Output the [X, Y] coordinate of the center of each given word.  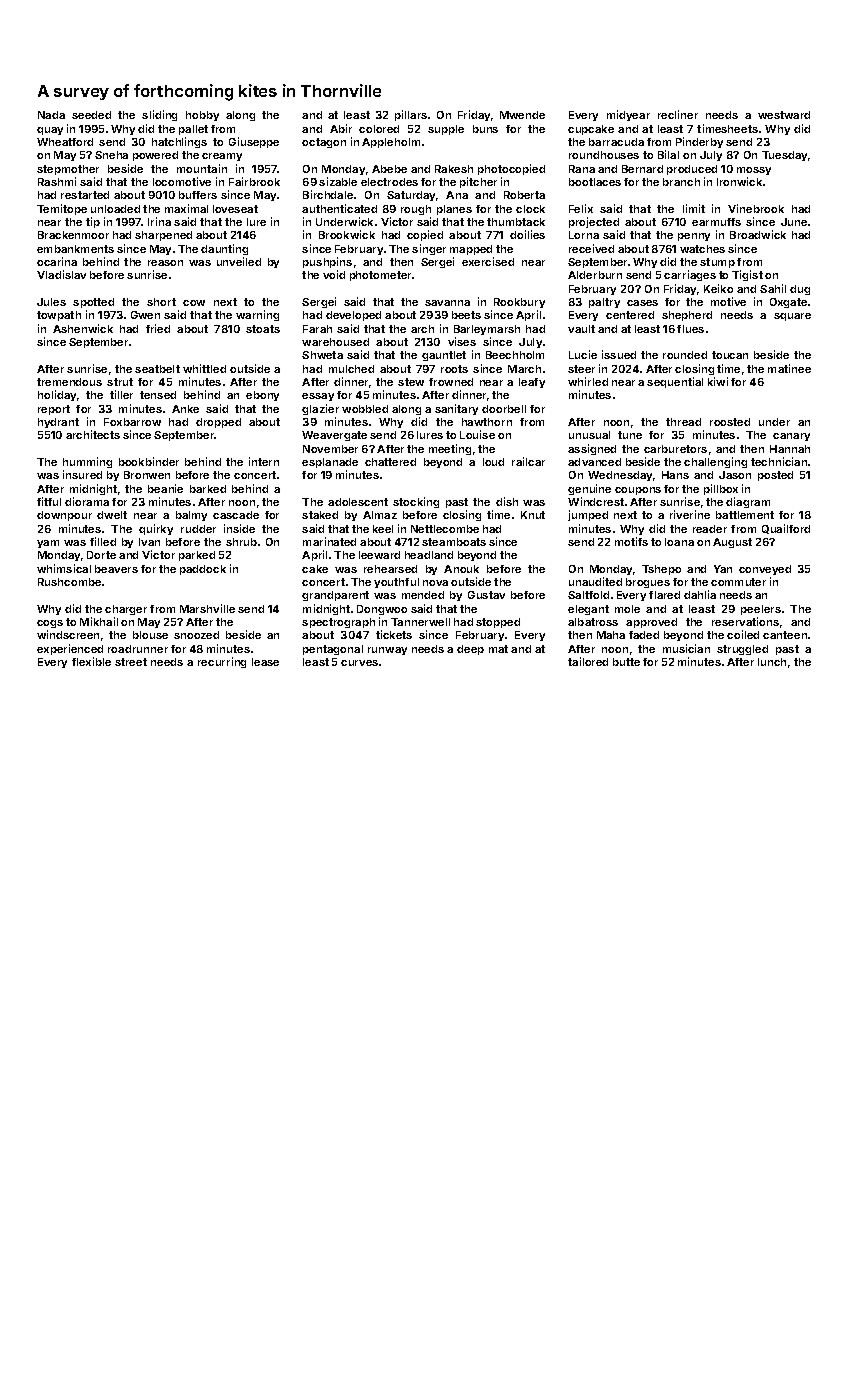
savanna [447, 303]
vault [581, 329]
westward [784, 115]
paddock [203, 570]
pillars [411, 115]
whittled [204, 368]
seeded [91, 115]
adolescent [358, 502]
